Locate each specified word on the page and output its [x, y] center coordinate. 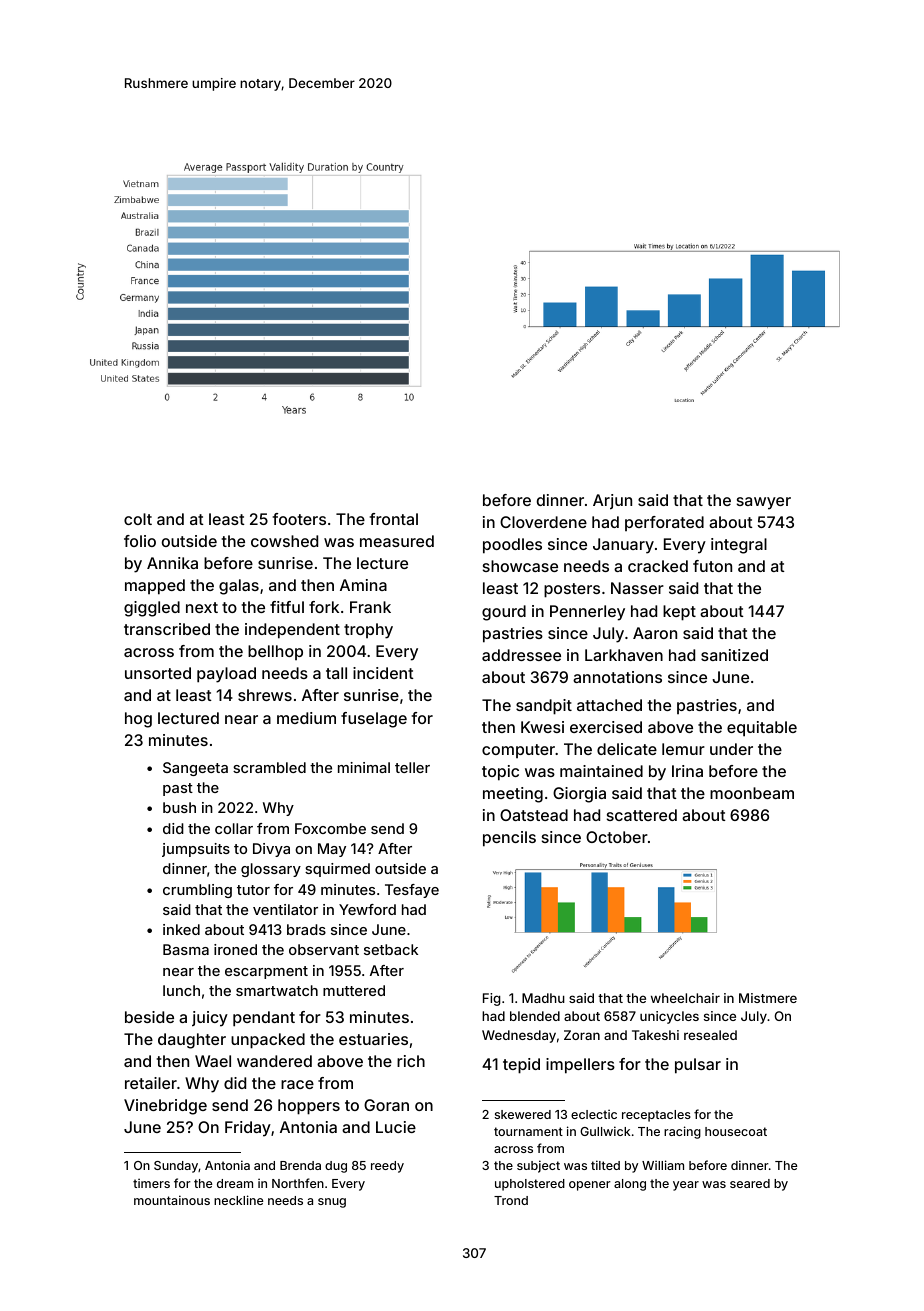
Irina [687, 771]
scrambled [269, 767]
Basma [186, 949]
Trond [511, 1200]
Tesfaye [412, 891]
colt [138, 519]
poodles [512, 546]
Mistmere [768, 998]
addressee [521, 655]
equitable [762, 729]
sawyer [764, 503]
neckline [238, 1200]
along [630, 1185]
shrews [265, 695]
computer [518, 751]
